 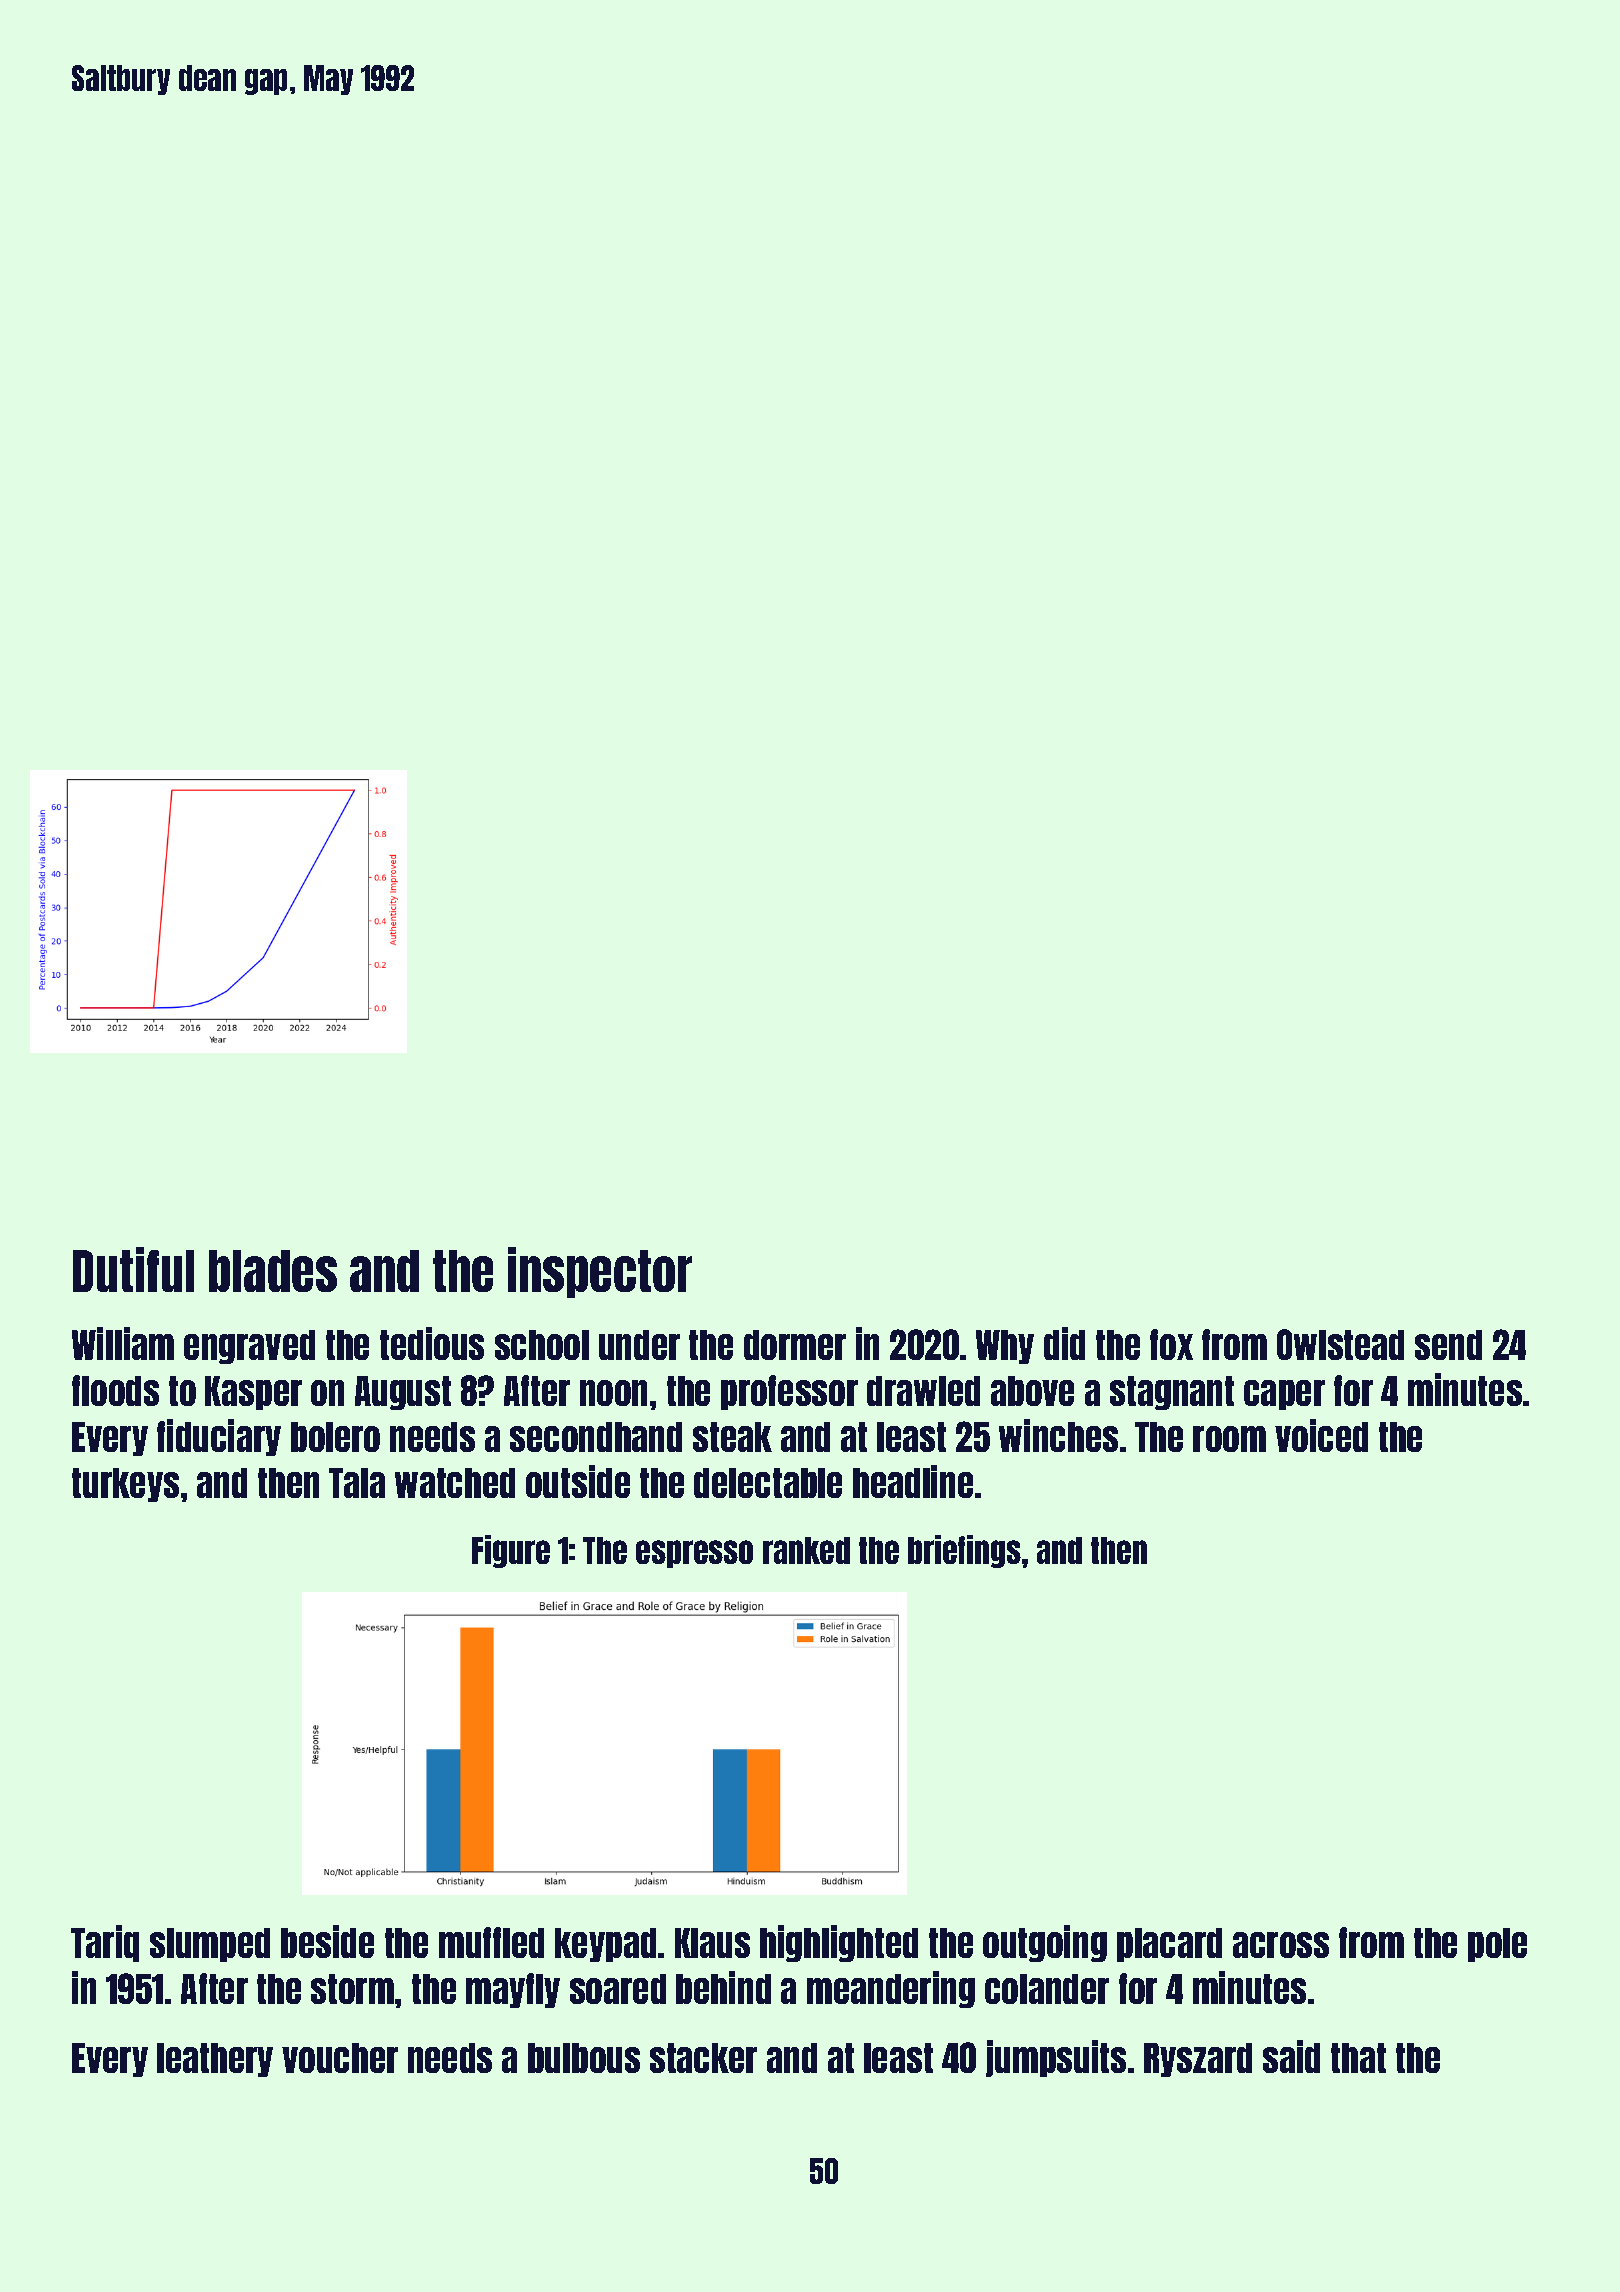 What do you see at coordinates (511, 1551) in the page?
I see `Figure` at bounding box center [511, 1551].
